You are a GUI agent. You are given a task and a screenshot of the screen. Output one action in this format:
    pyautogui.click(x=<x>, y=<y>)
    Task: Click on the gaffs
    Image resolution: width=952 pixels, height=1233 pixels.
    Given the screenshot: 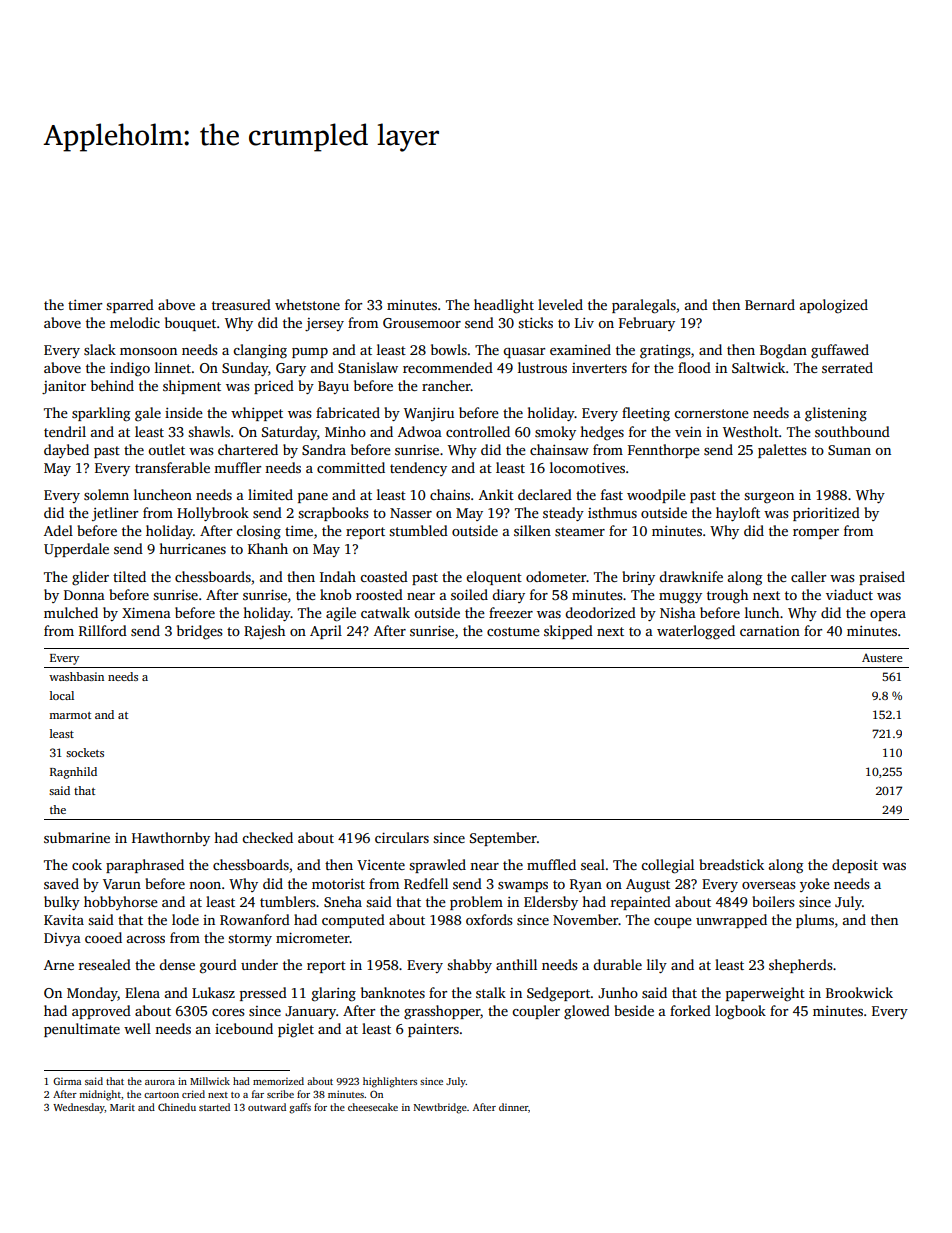 What is the action you would take?
    pyautogui.click(x=300, y=1108)
